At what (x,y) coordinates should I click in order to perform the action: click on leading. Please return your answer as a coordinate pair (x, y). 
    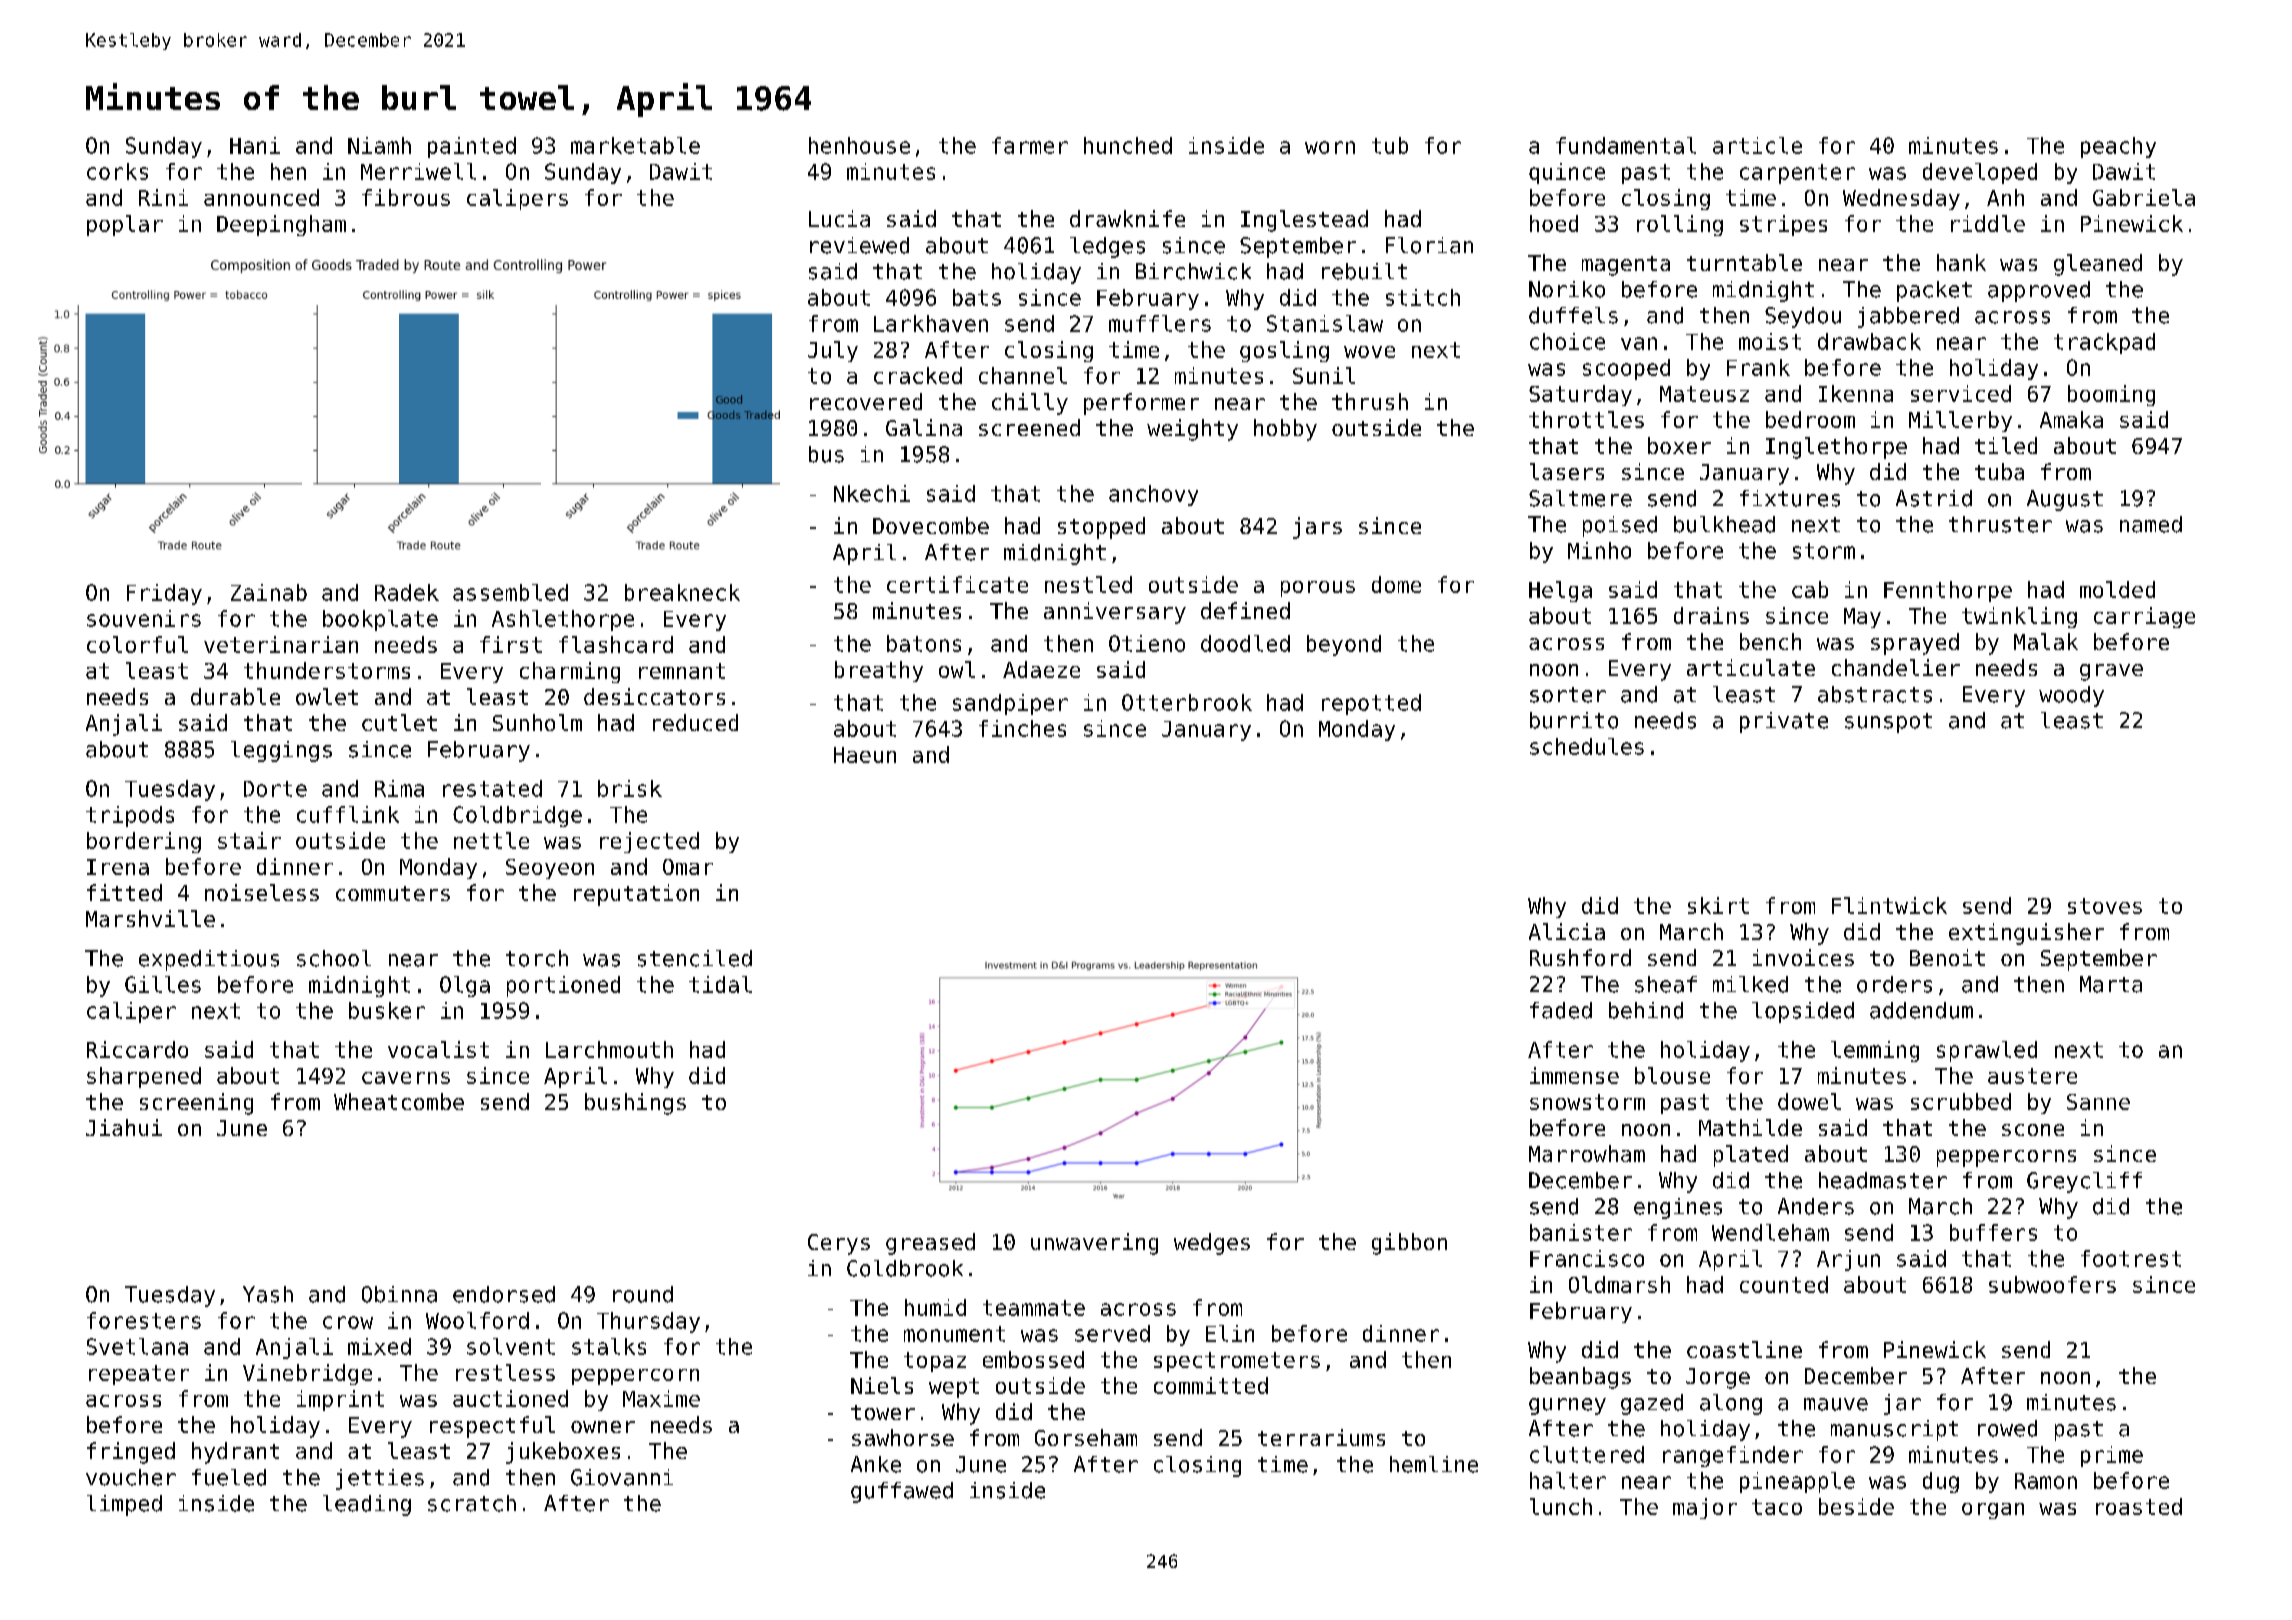
    Looking at the image, I should click on (367, 1505).
